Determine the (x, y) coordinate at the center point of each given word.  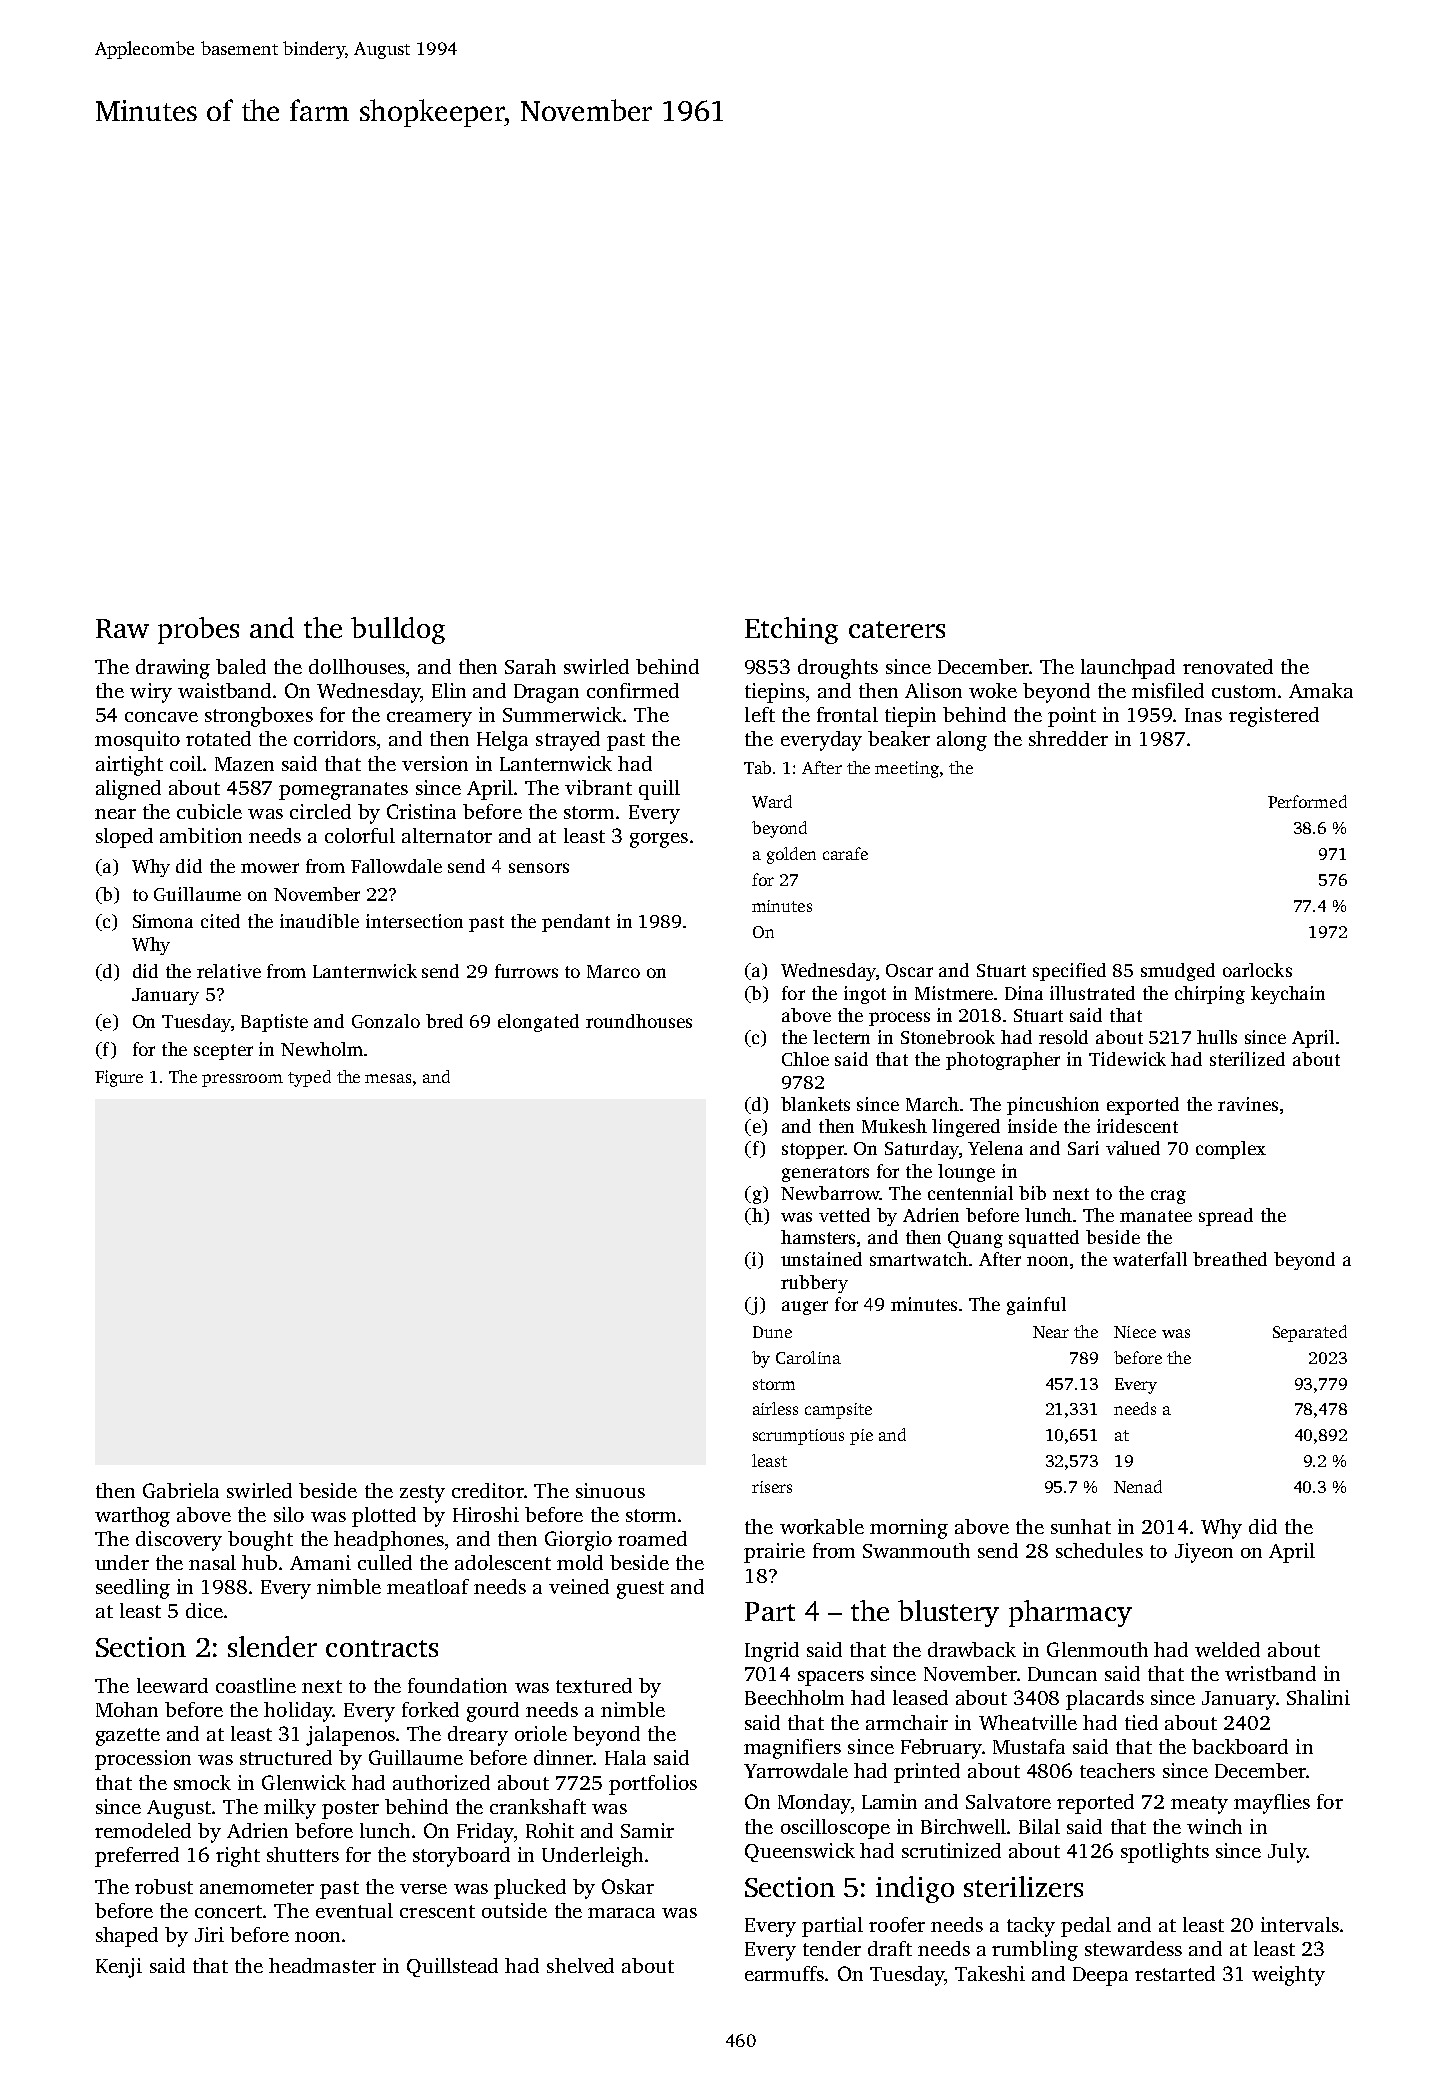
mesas (388, 1078)
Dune (772, 1332)
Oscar (909, 970)
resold (1063, 1037)
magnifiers (792, 1749)
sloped (124, 838)
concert (228, 1911)
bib (1032, 1193)
